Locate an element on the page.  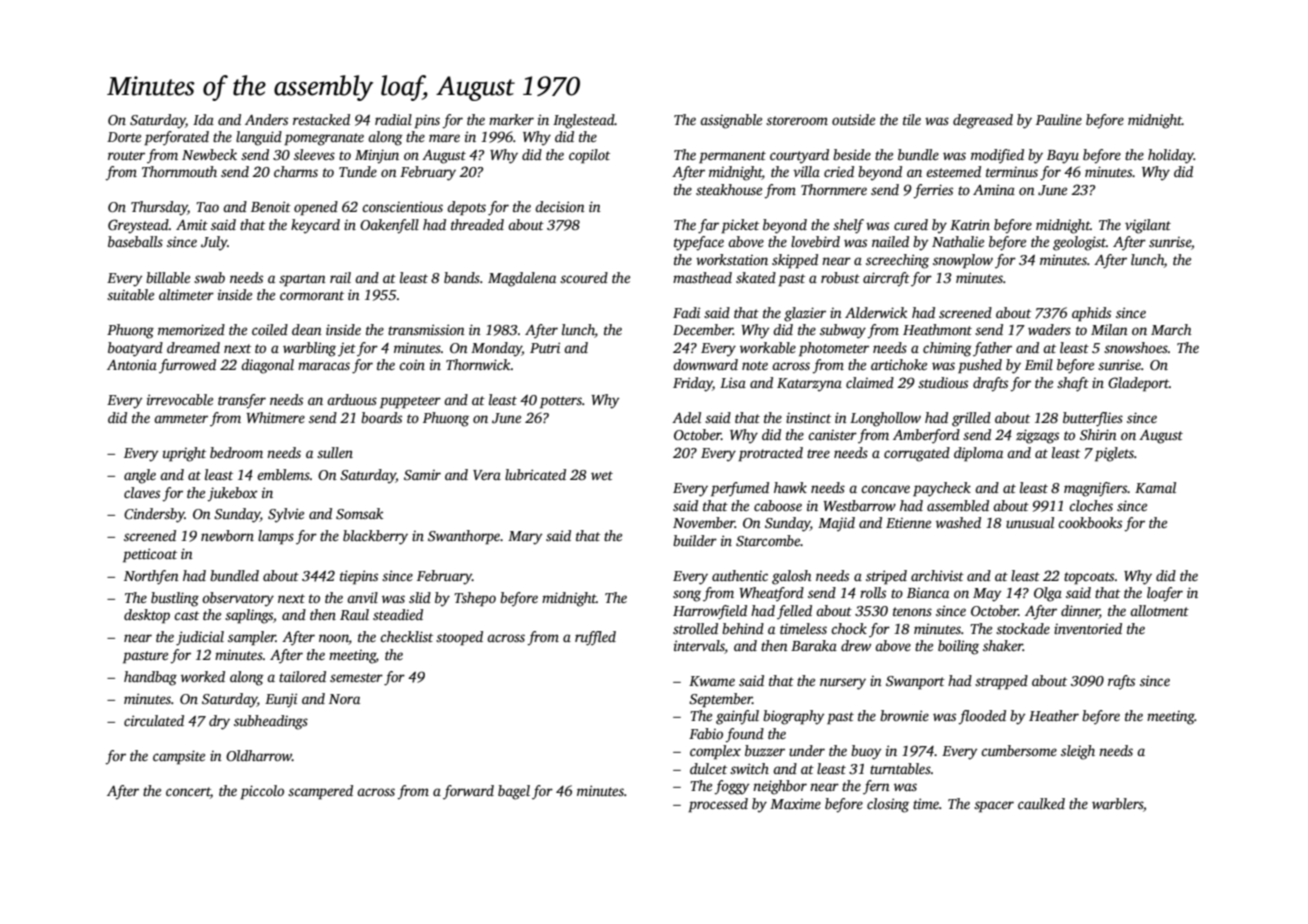
irrevocable is located at coordinates (180, 399).
